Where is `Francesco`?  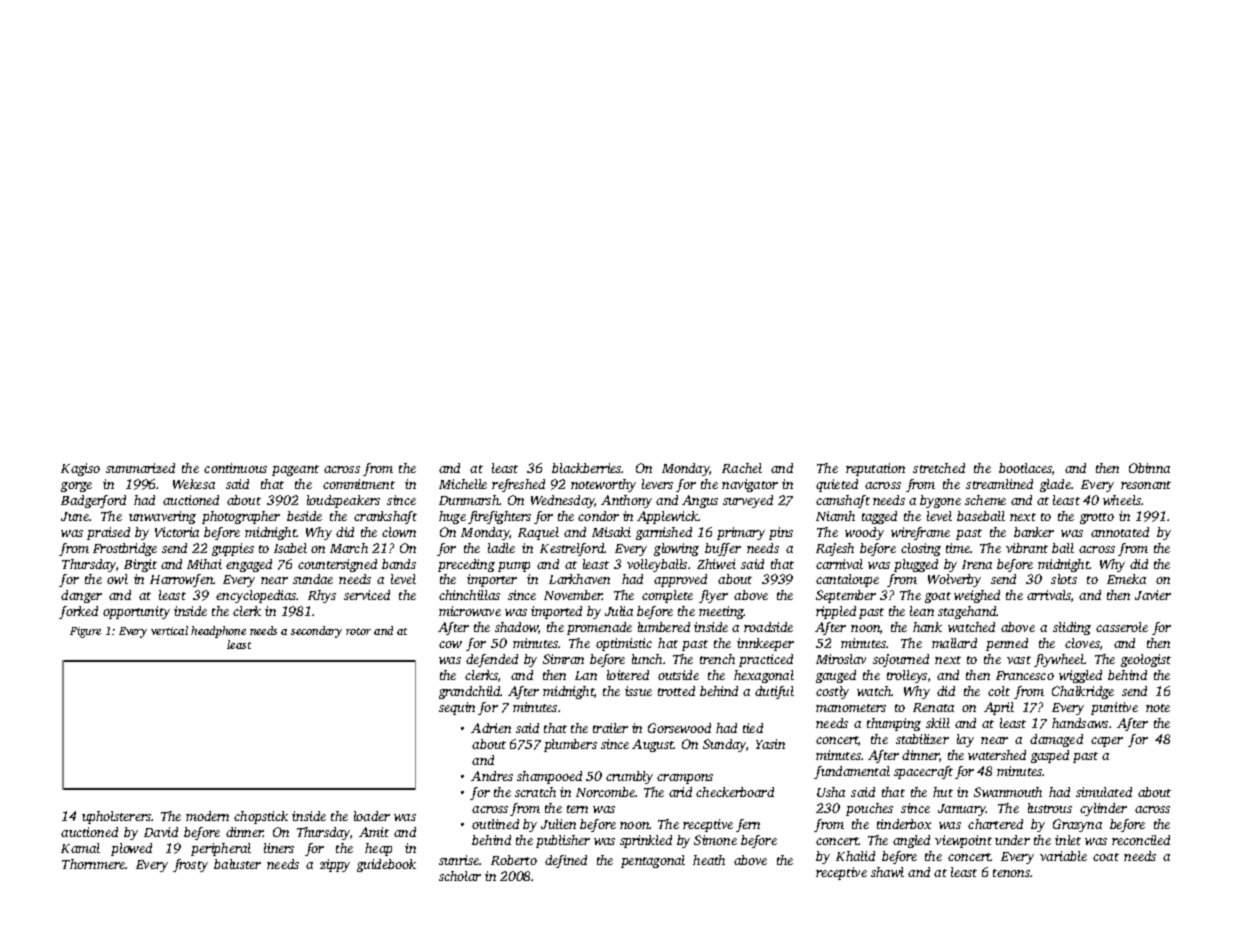 Francesco is located at coordinates (1025, 675).
